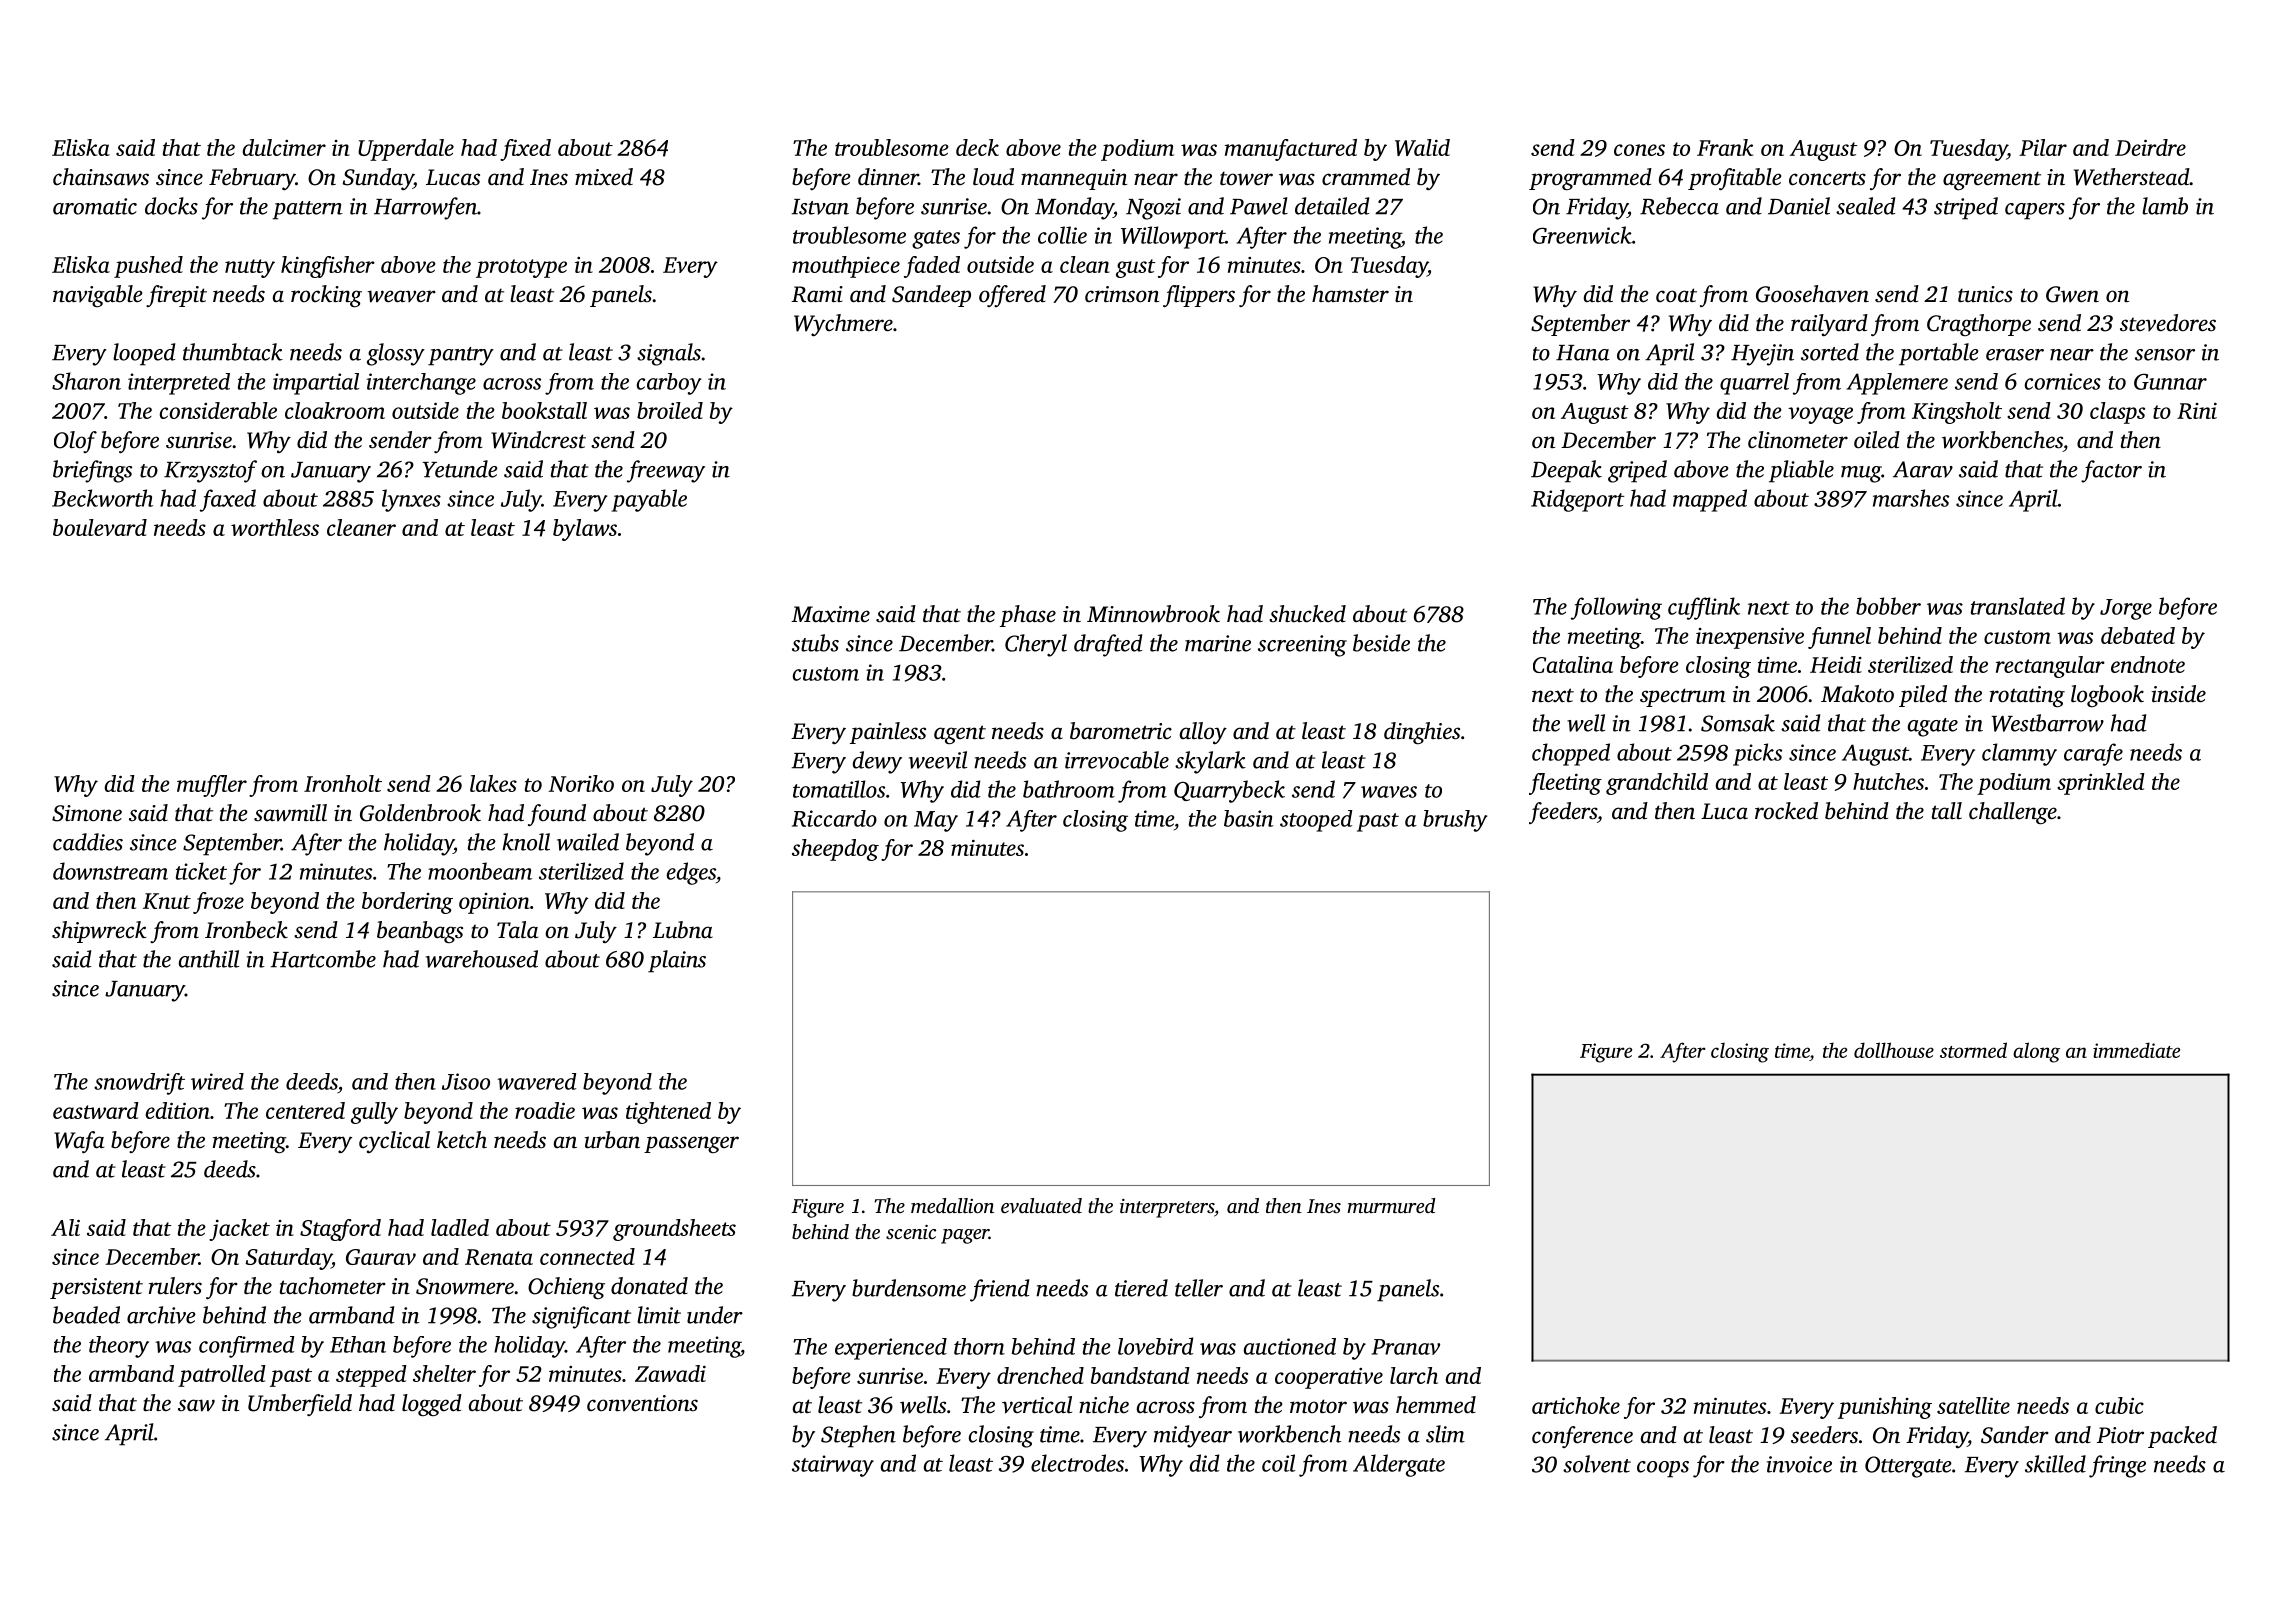 This image has height=1614, width=2282. What do you see at coordinates (1229, 791) in the image?
I see `Quarrybeck` at bounding box center [1229, 791].
